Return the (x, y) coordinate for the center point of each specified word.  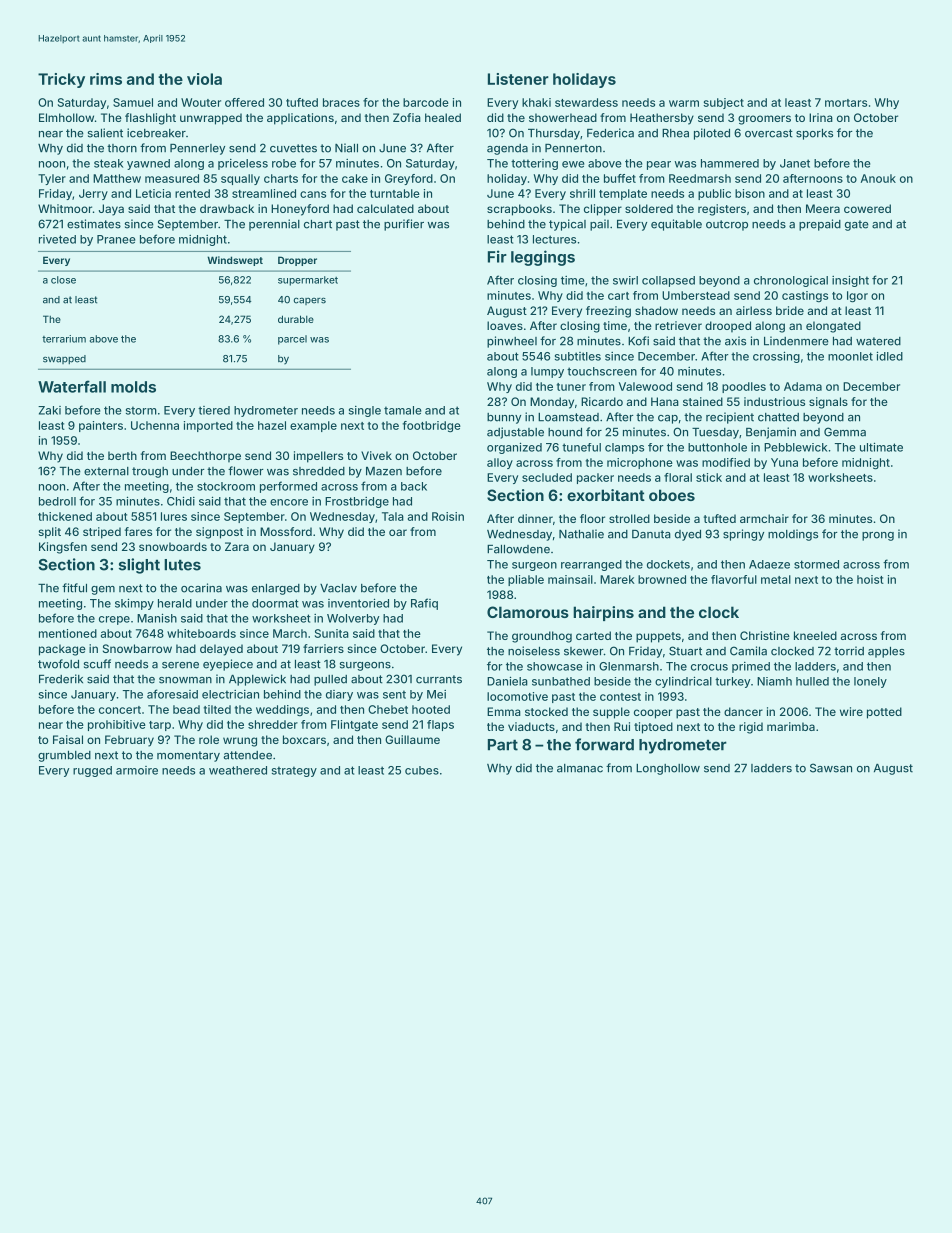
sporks (814, 134)
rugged (92, 771)
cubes (422, 770)
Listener (518, 79)
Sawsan (831, 768)
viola (204, 79)
